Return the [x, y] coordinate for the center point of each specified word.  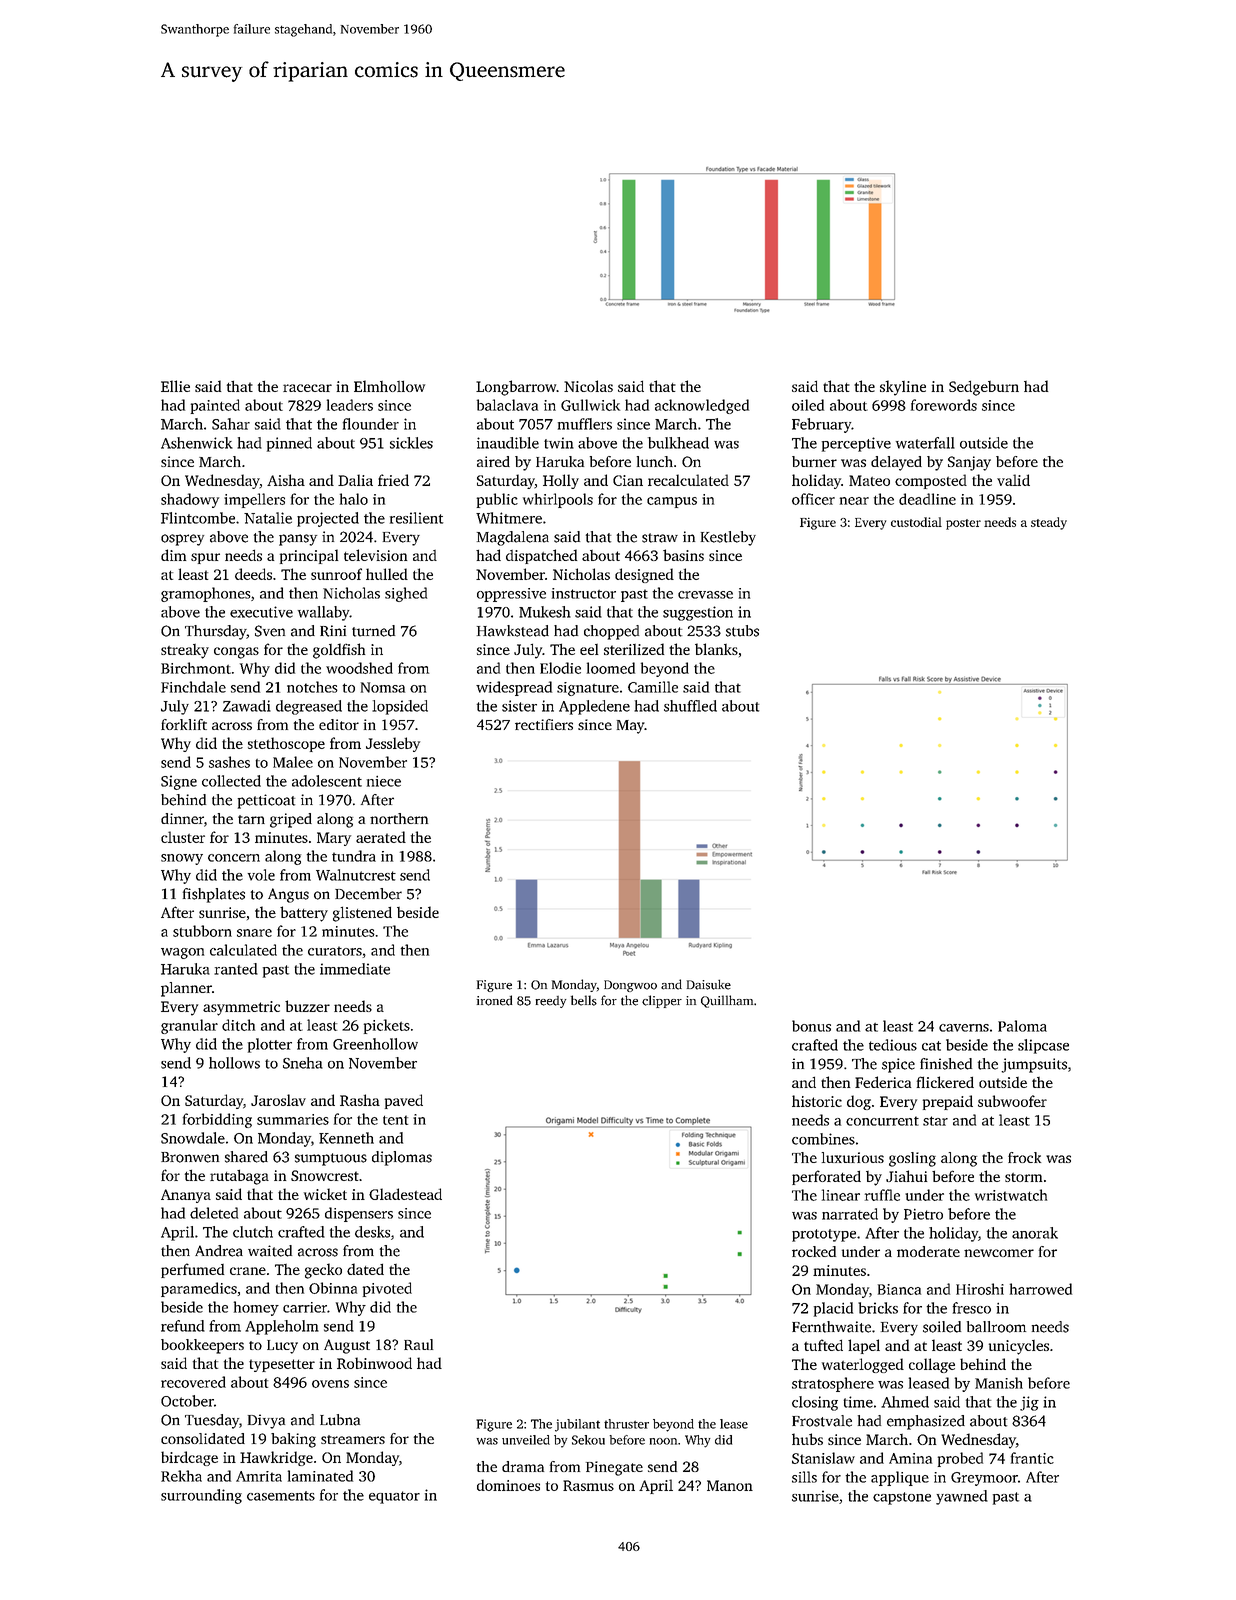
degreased [309, 707]
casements [281, 1496]
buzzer [307, 1006]
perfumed [192, 1270]
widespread [514, 688]
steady [1049, 523]
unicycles [1019, 1347]
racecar [307, 388]
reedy [551, 1002]
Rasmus [588, 1485]
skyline [903, 388]
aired [493, 461]
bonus [811, 1026]
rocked [814, 1251]
